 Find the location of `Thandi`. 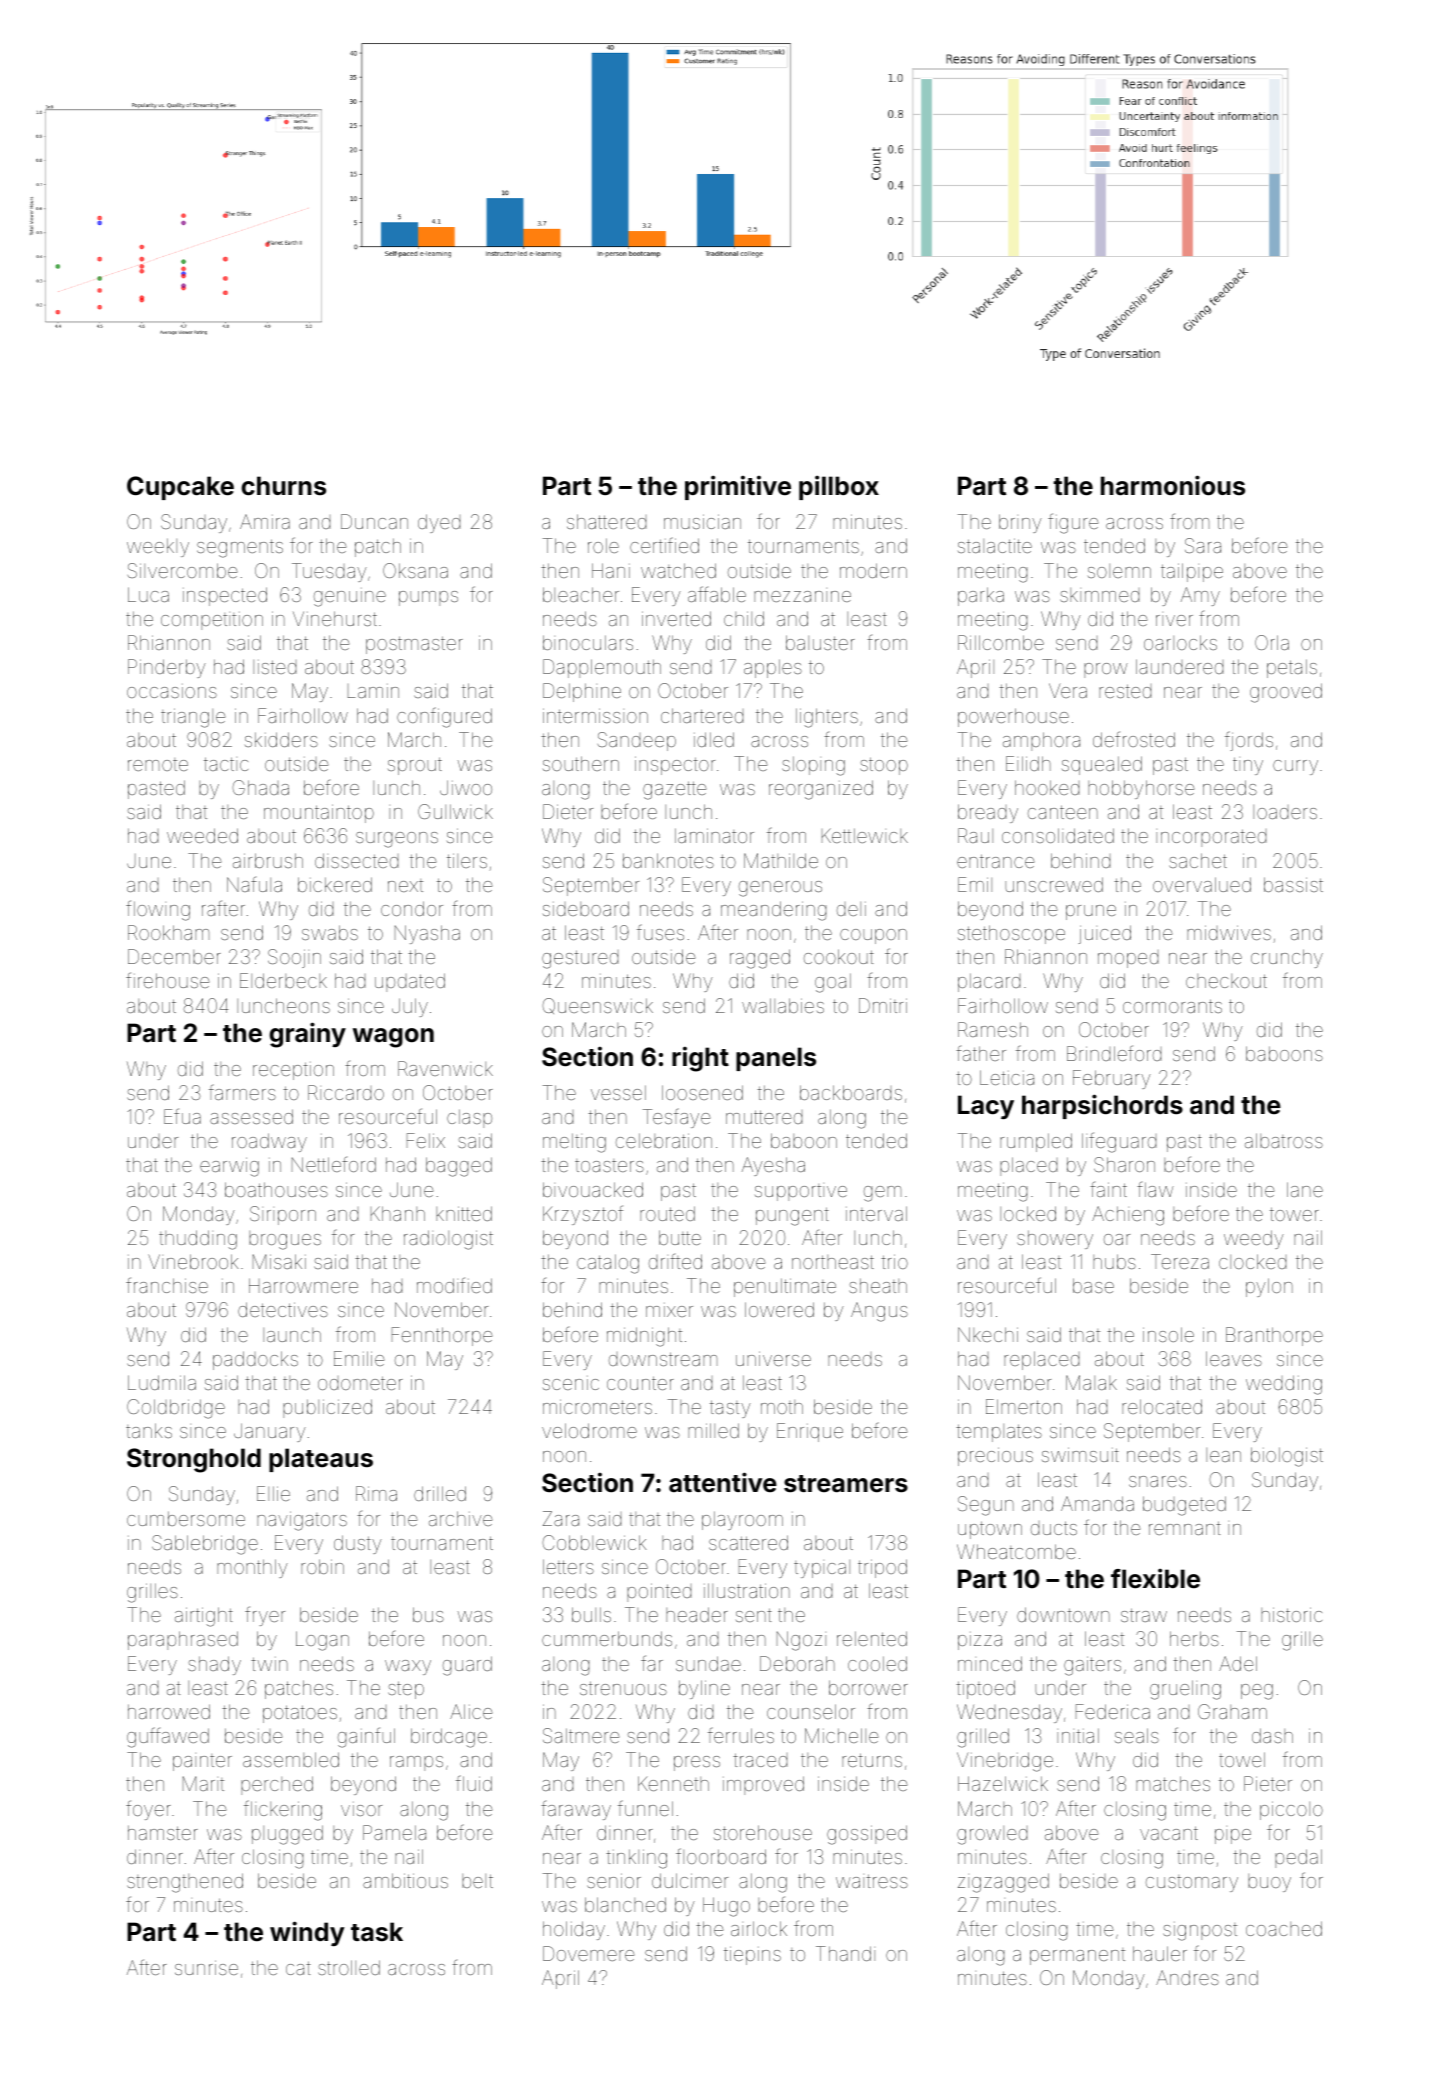

Thandi is located at coordinates (845, 1953).
